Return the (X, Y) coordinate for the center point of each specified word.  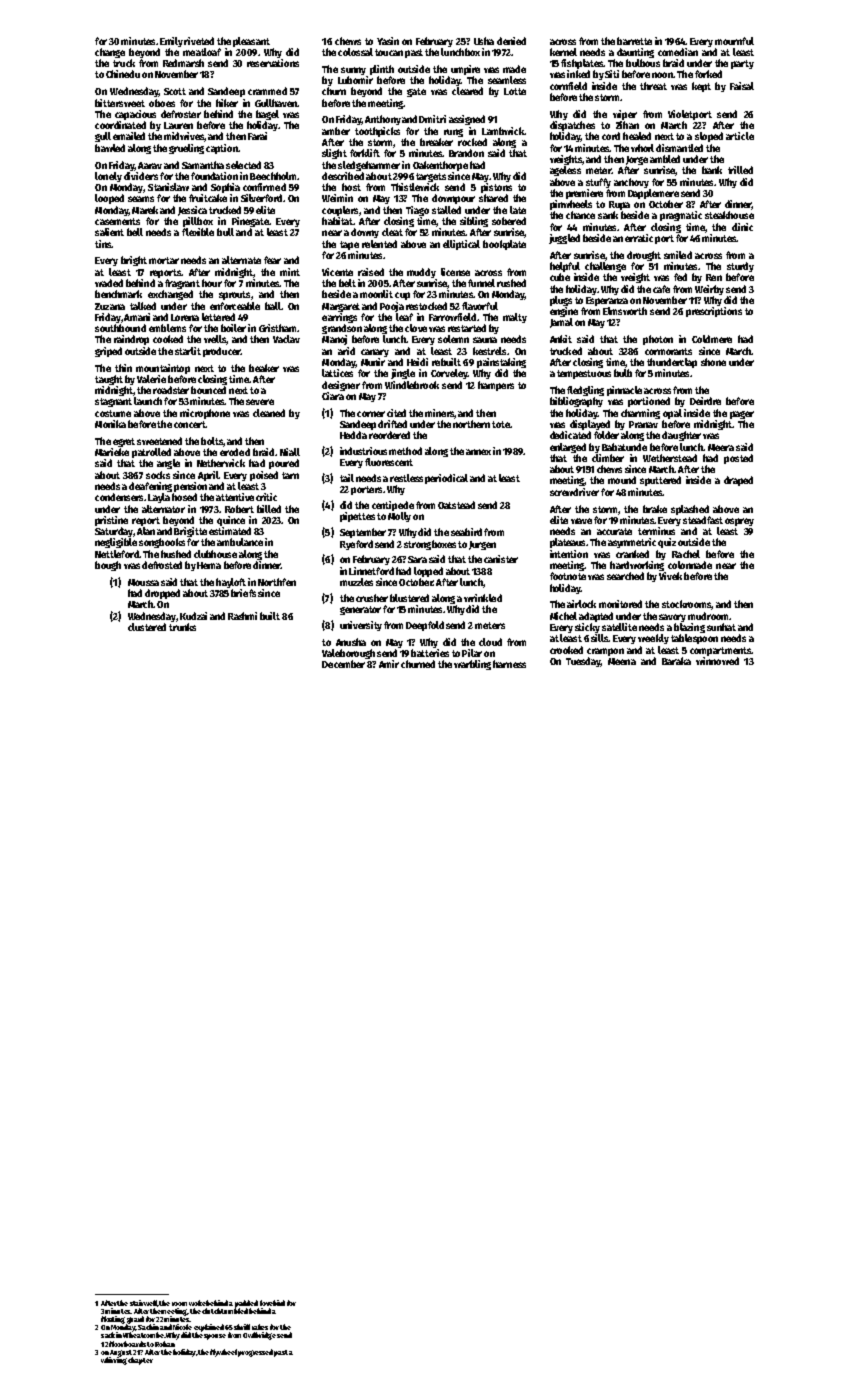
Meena (622, 661)
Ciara (333, 396)
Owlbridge (259, 1336)
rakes (260, 1327)
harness (509, 664)
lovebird (272, 1303)
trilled (740, 170)
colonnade (690, 565)
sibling (474, 222)
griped (108, 352)
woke (197, 1303)
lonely (108, 177)
